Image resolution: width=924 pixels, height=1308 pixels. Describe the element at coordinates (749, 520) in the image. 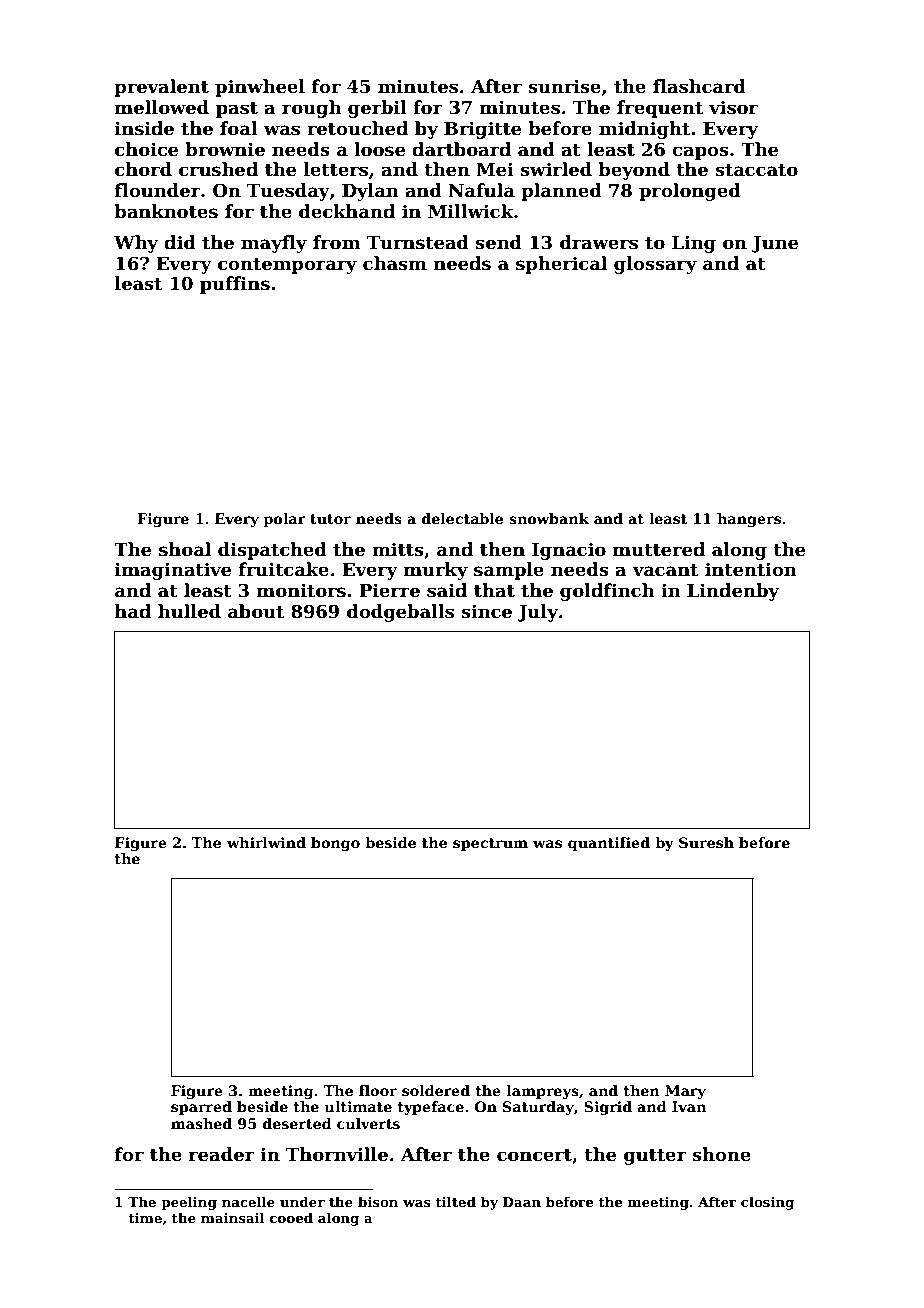

I see `hangers` at that location.
